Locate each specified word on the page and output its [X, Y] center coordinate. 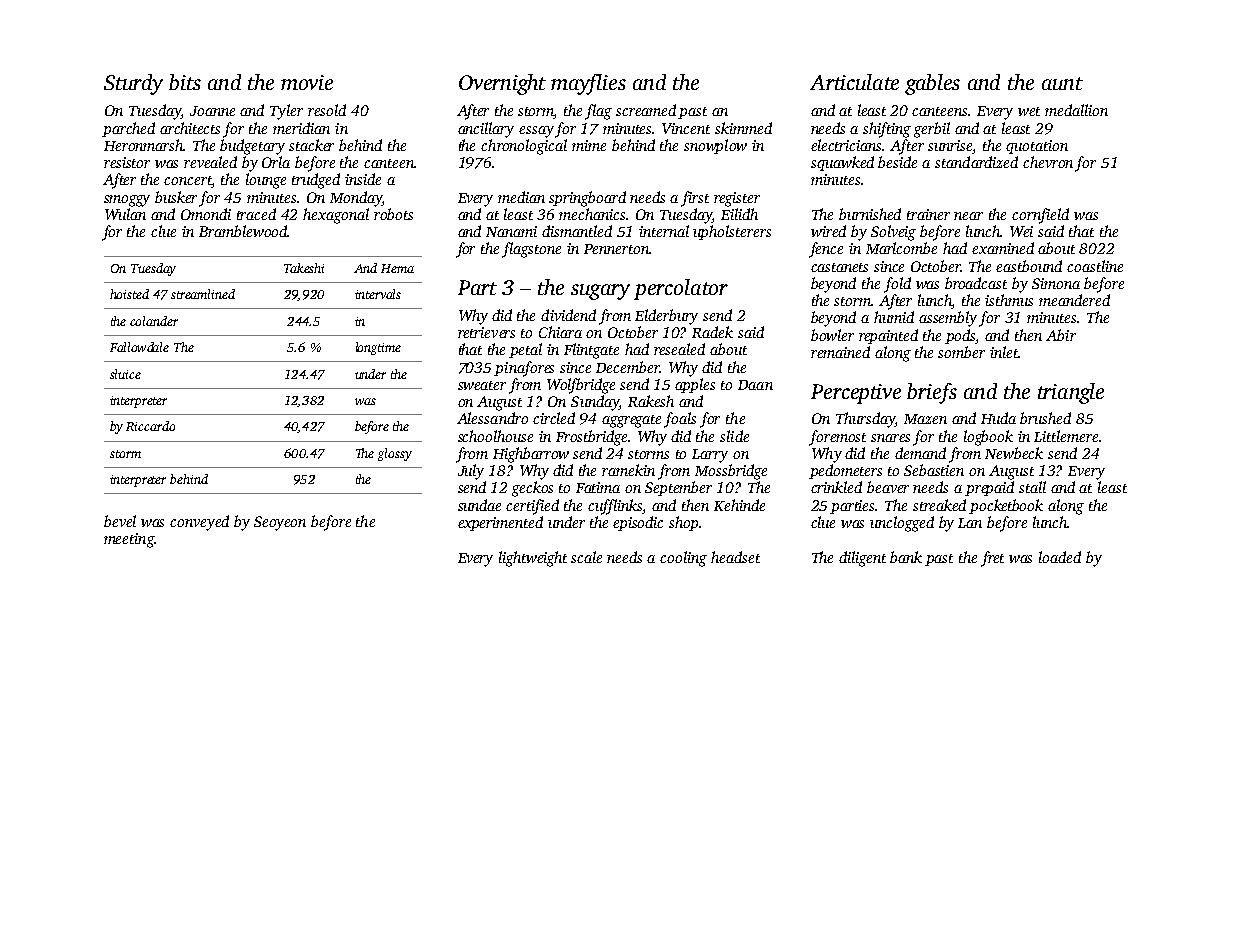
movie [307, 82]
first [695, 199]
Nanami [511, 231]
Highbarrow [531, 455]
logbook [988, 438]
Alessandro [492, 418]
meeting [129, 540]
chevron [1048, 162]
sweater [482, 385]
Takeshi [304, 268]
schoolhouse [495, 436]
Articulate [854, 82]
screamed [646, 110]
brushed [1045, 418]
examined [1003, 248]
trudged [316, 181]
